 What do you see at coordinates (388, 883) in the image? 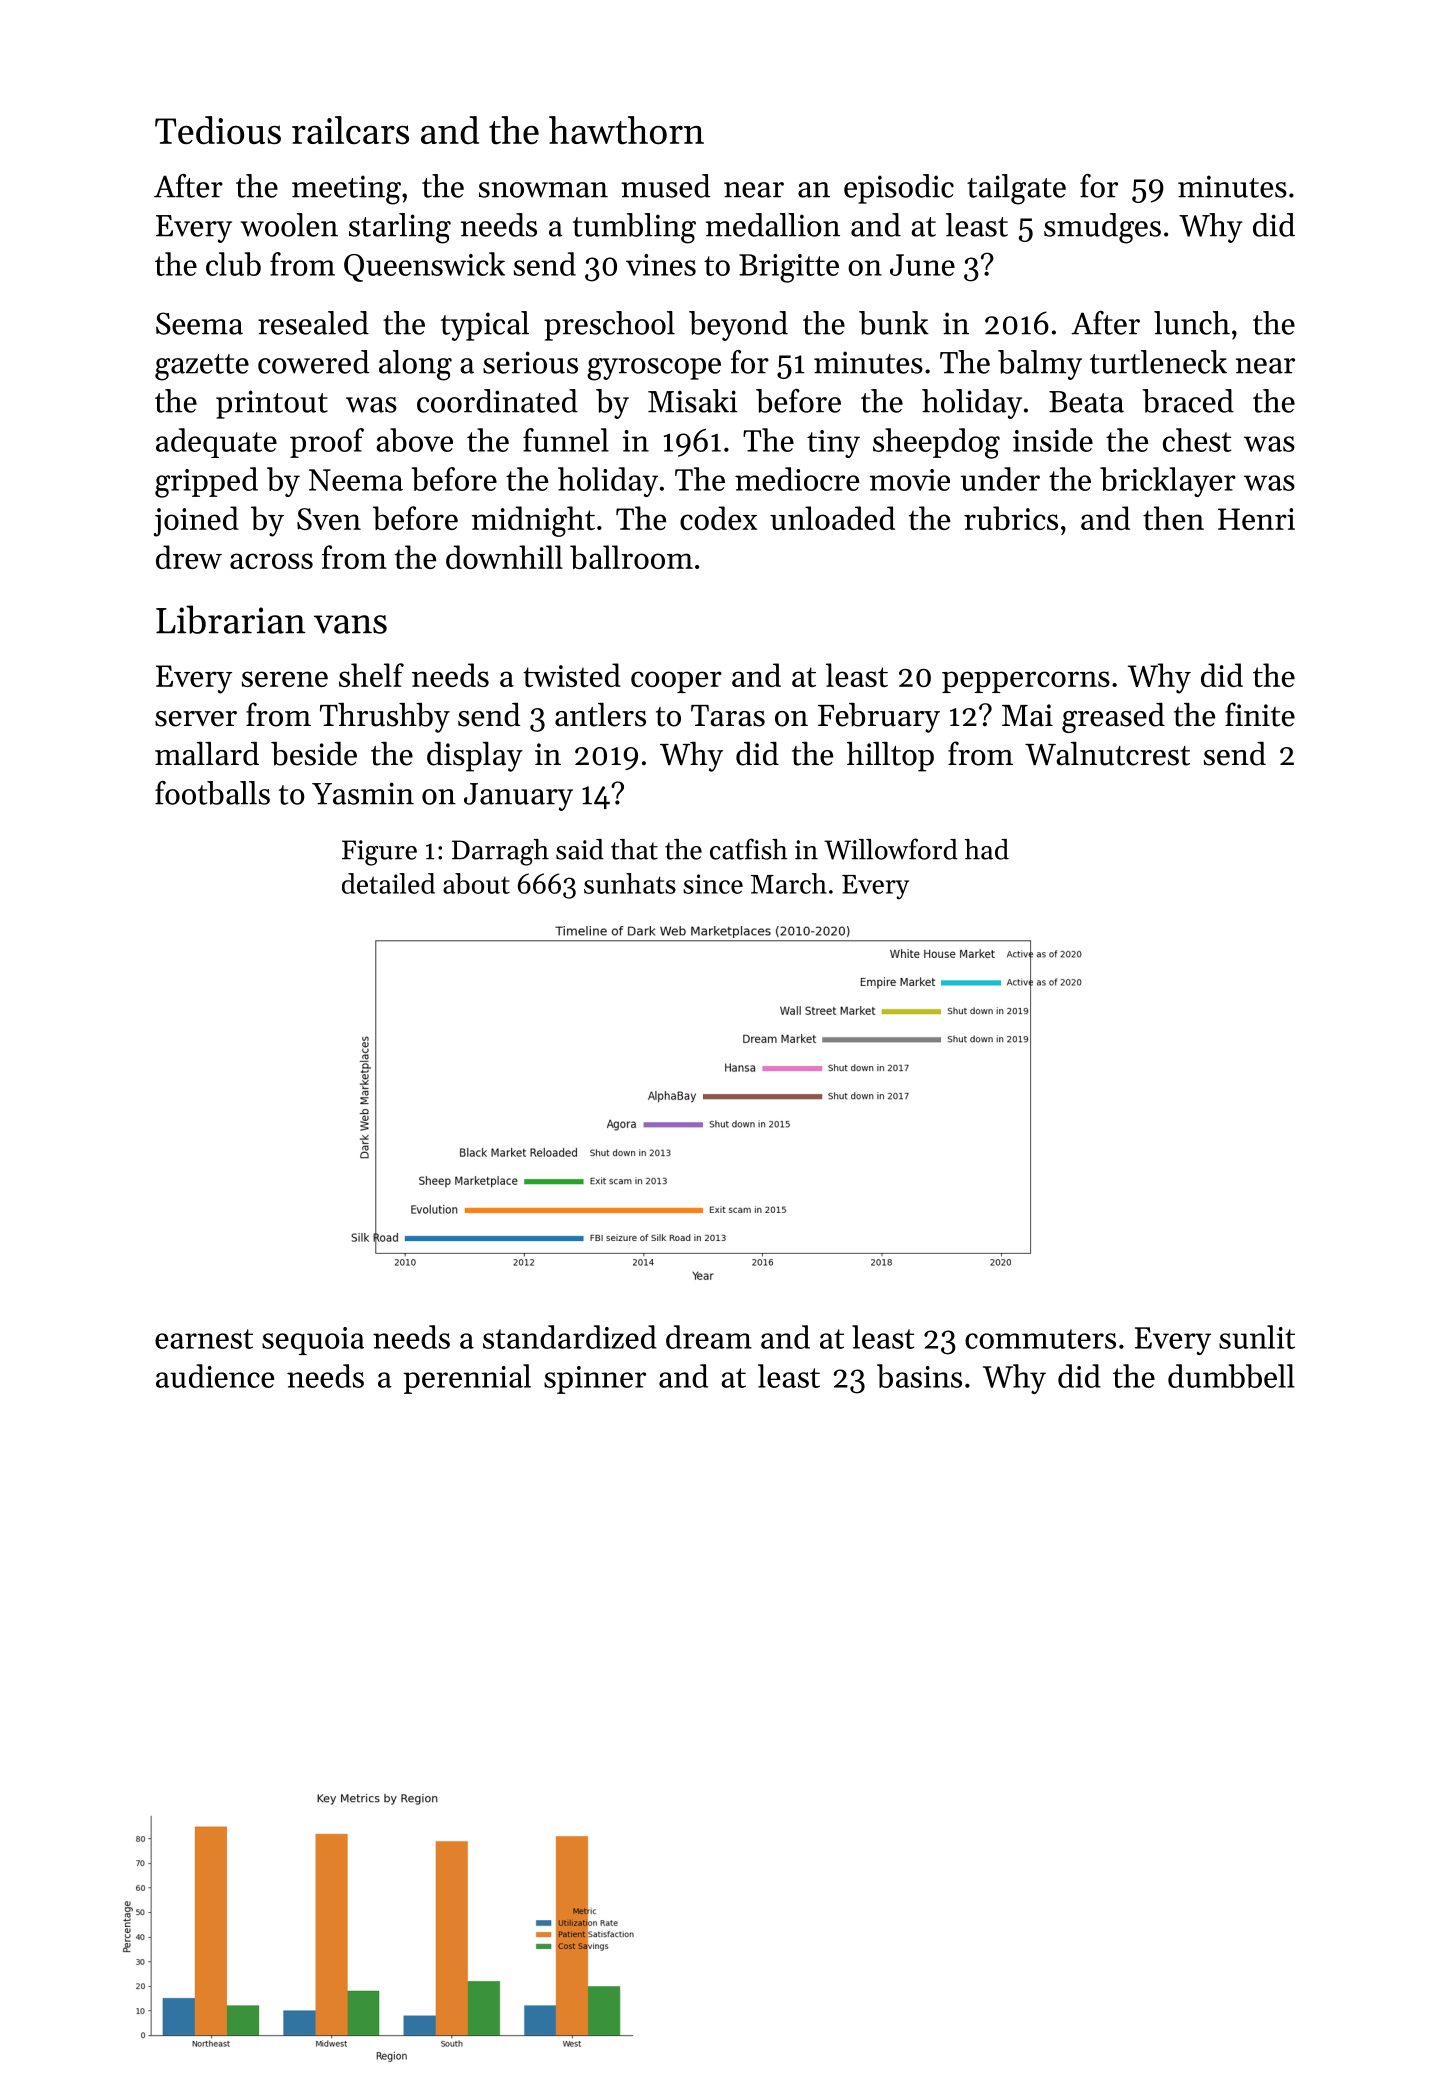
I see `detailed` at bounding box center [388, 883].
